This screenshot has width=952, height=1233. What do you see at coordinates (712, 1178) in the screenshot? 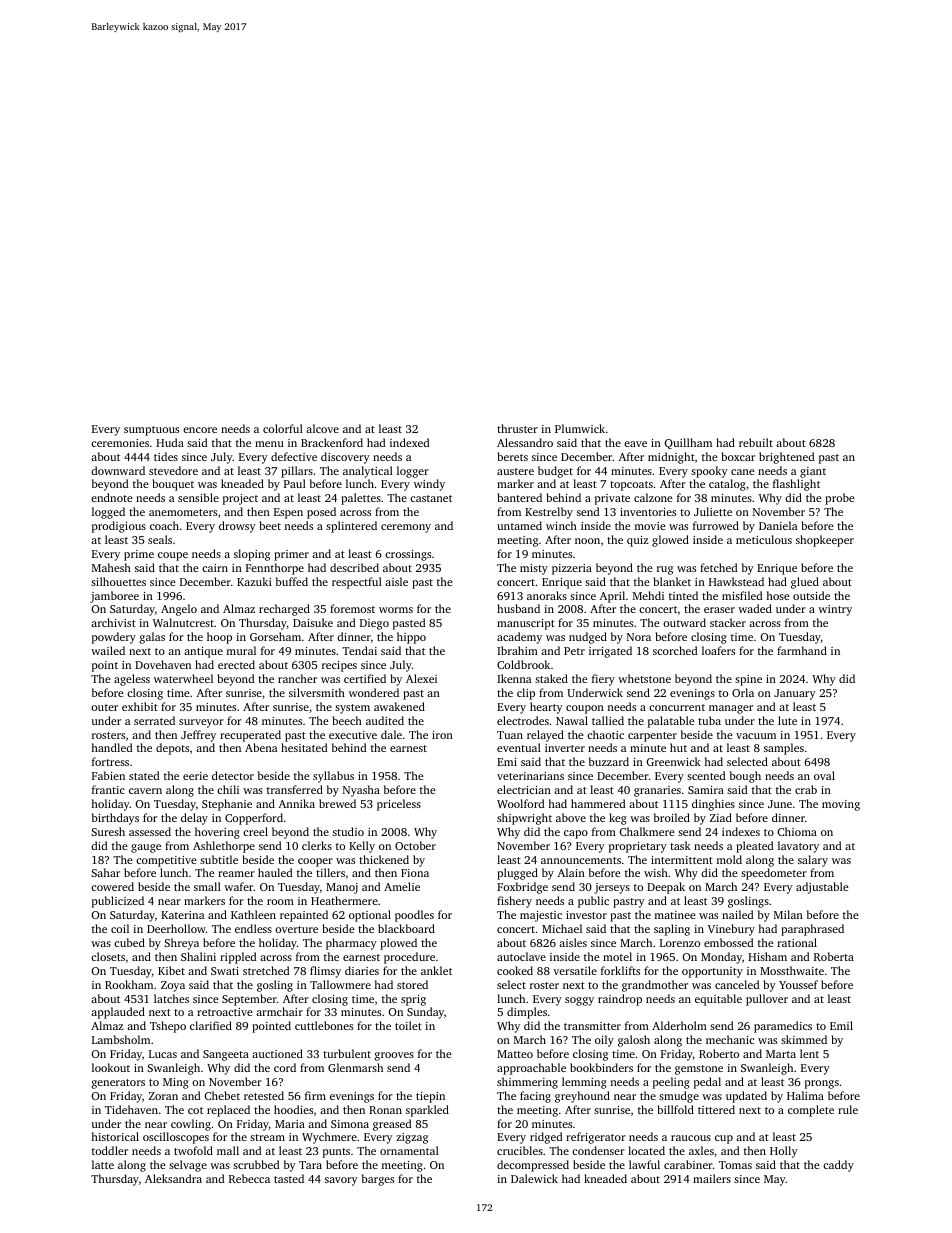
I see `mailers` at bounding box center [712, 1178].
